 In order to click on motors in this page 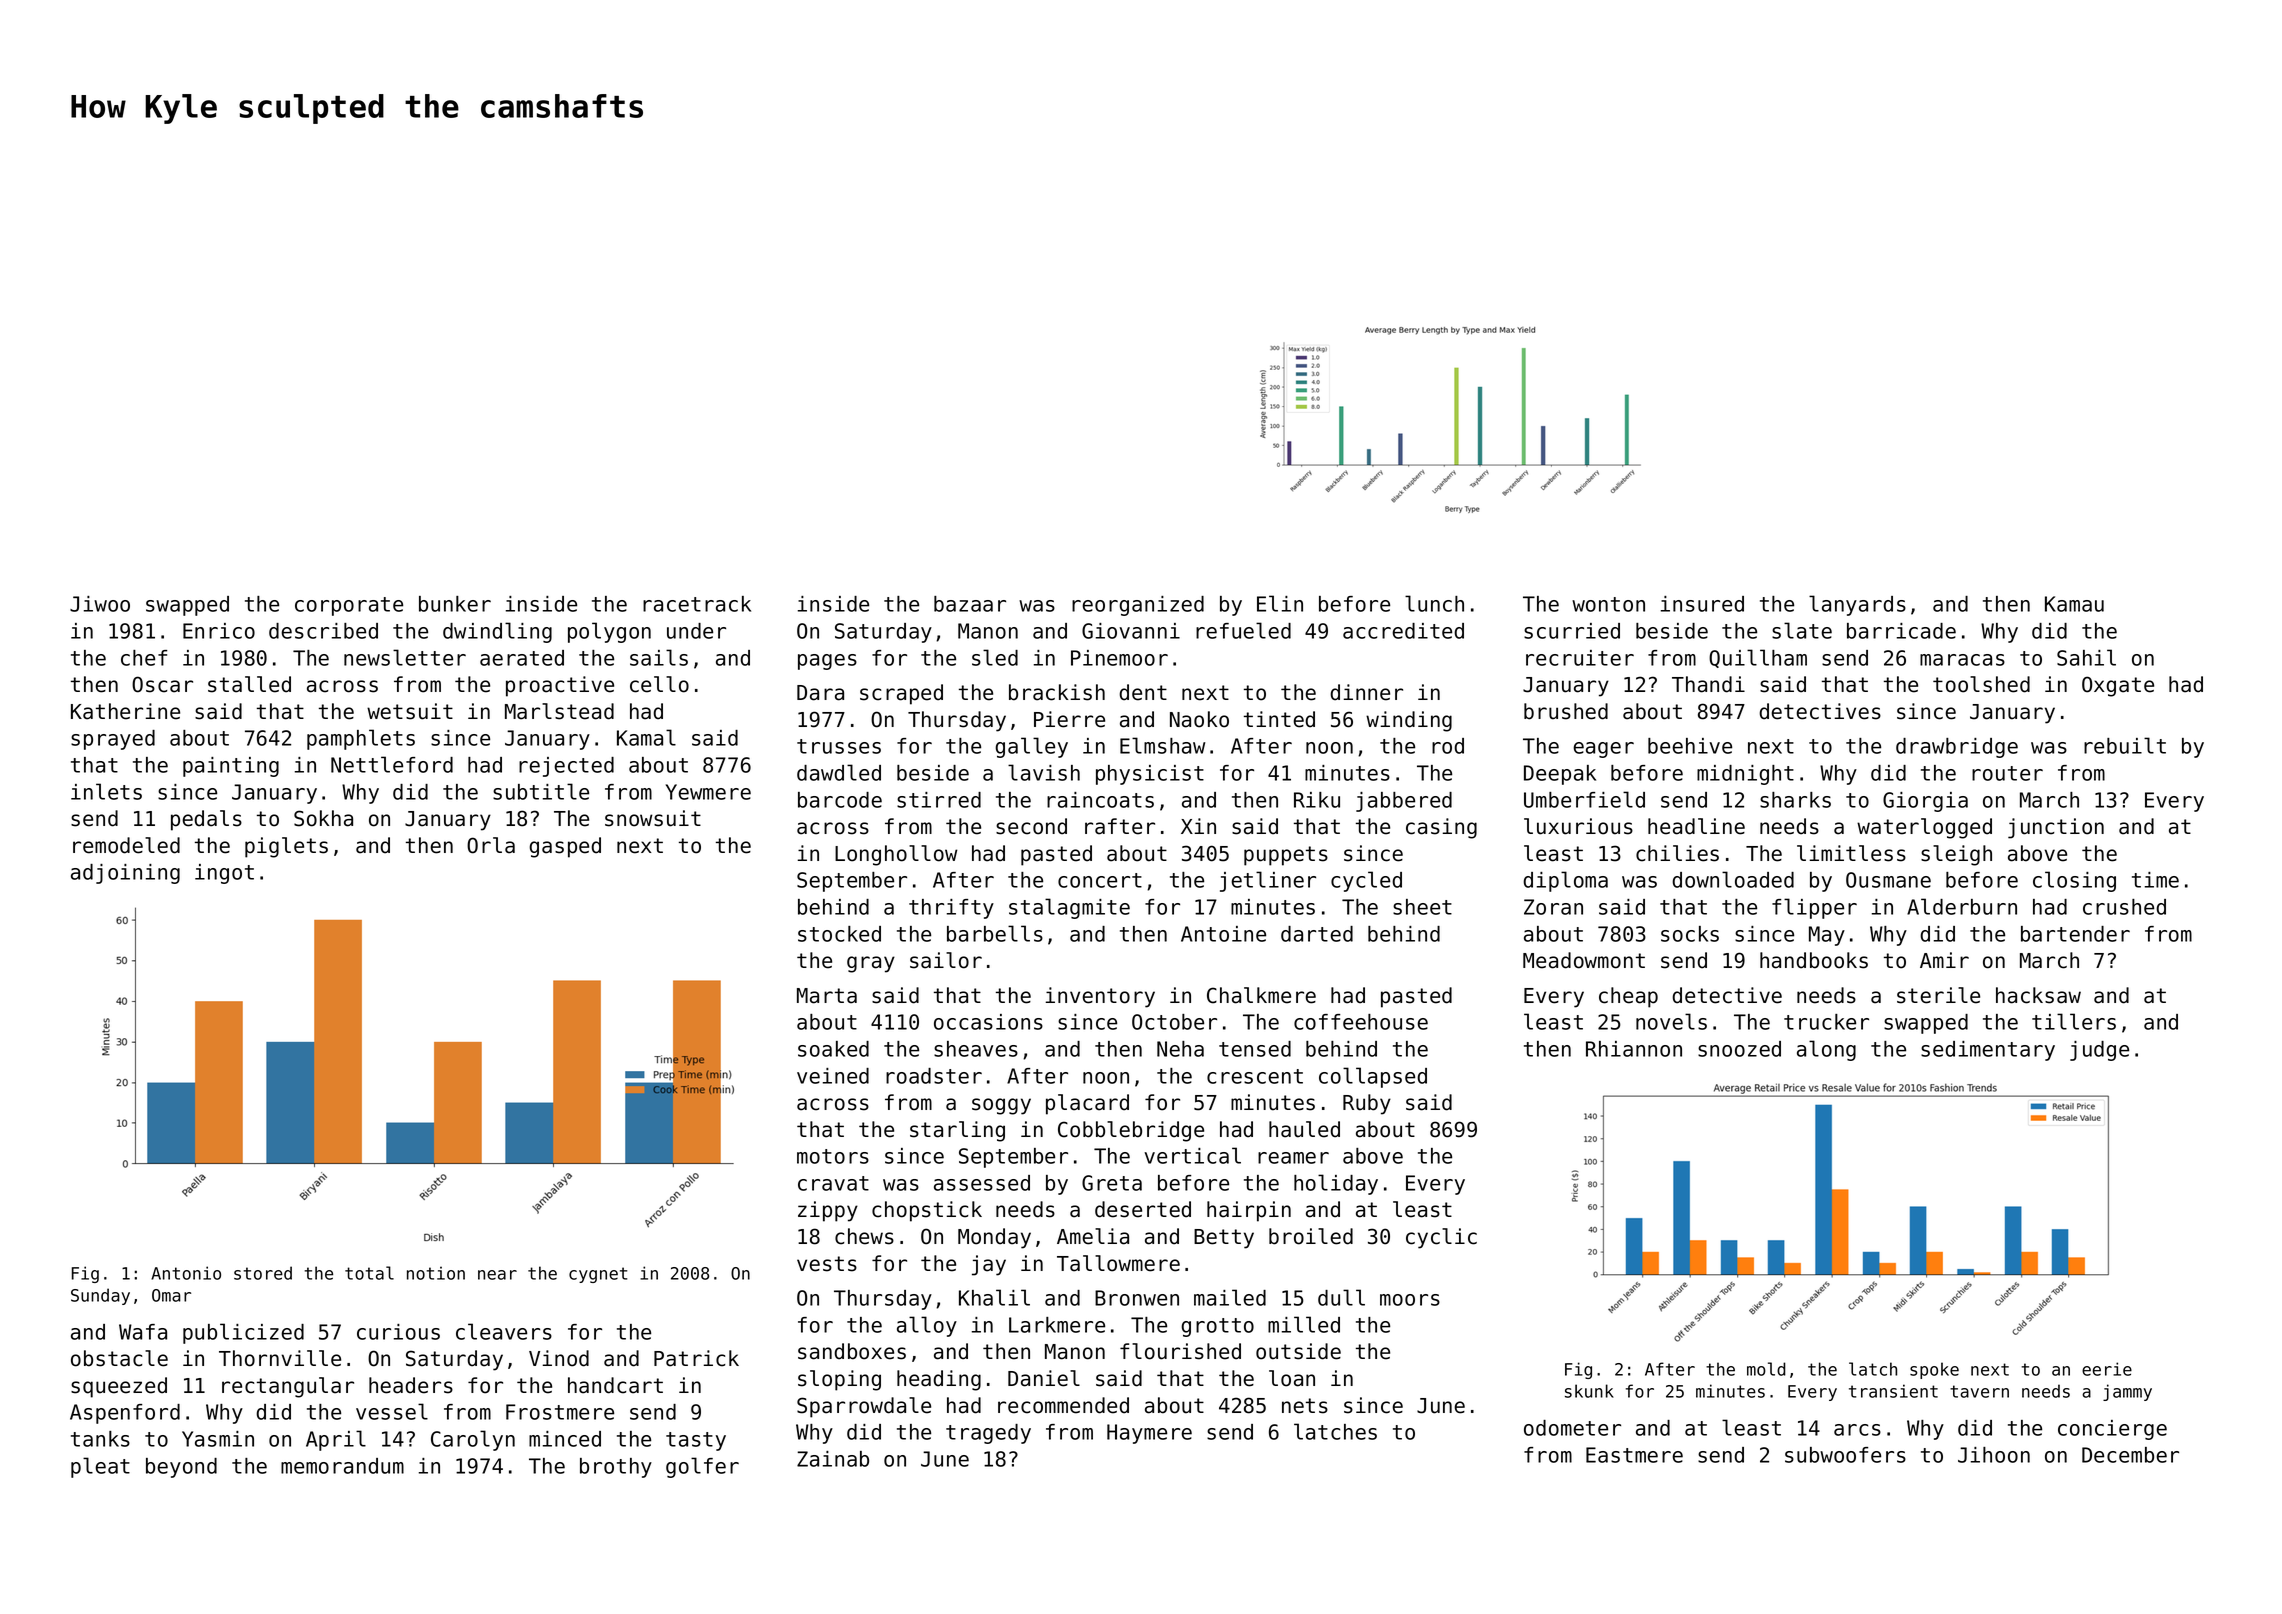, I will do `click(833, 1156)`.
